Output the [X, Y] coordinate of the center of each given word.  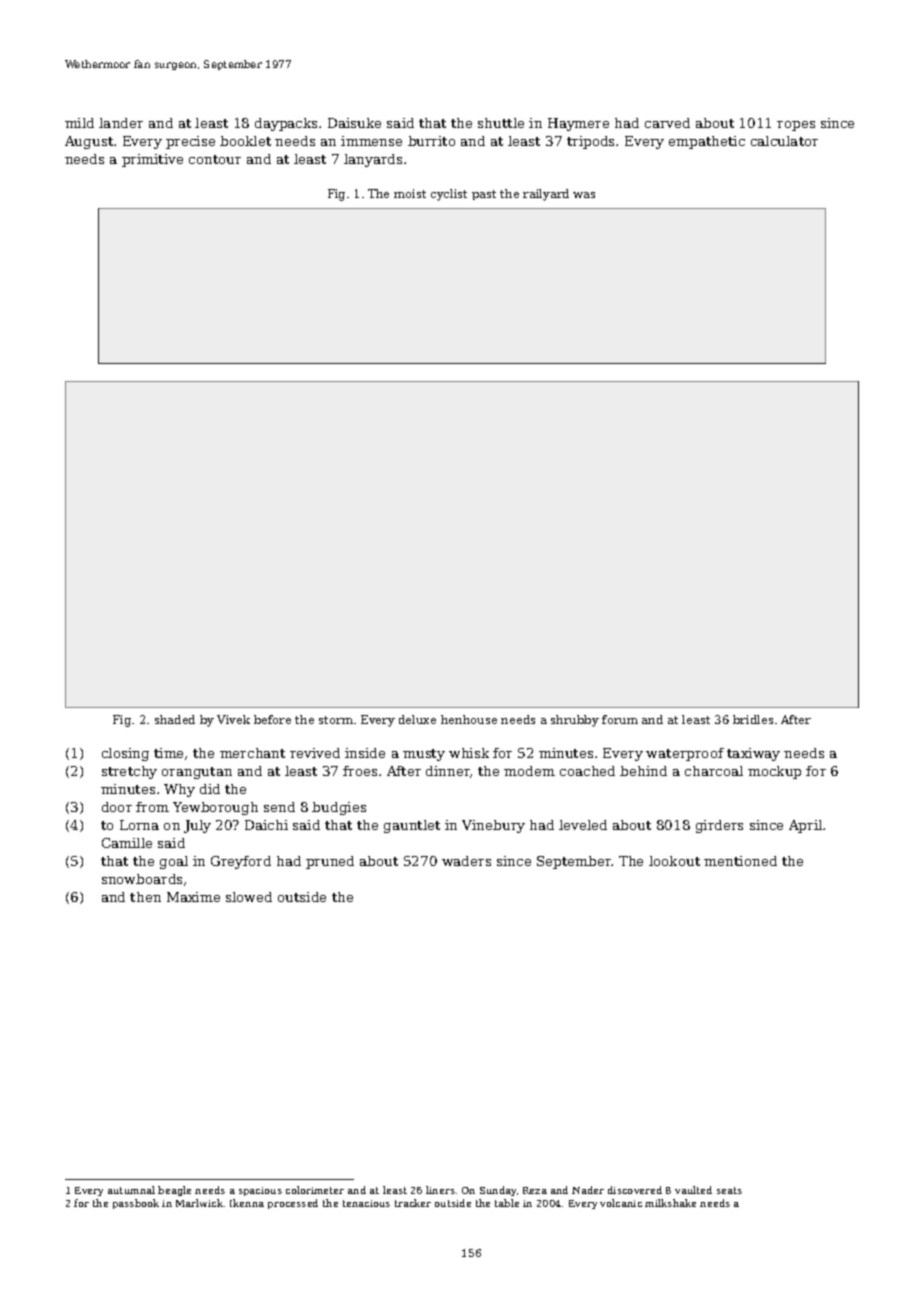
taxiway [753, 754]
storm [336, 720]
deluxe [417, 719]
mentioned [740, 861]
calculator [784, 141]
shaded [175, 719]
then [145, 897]
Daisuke [354, 123]
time [168, 753]
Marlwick [199, 1203]
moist [410, 193]
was [584, 195]
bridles [753, 719]
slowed [249, 897]
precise [190, 142]
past [484, 195]
